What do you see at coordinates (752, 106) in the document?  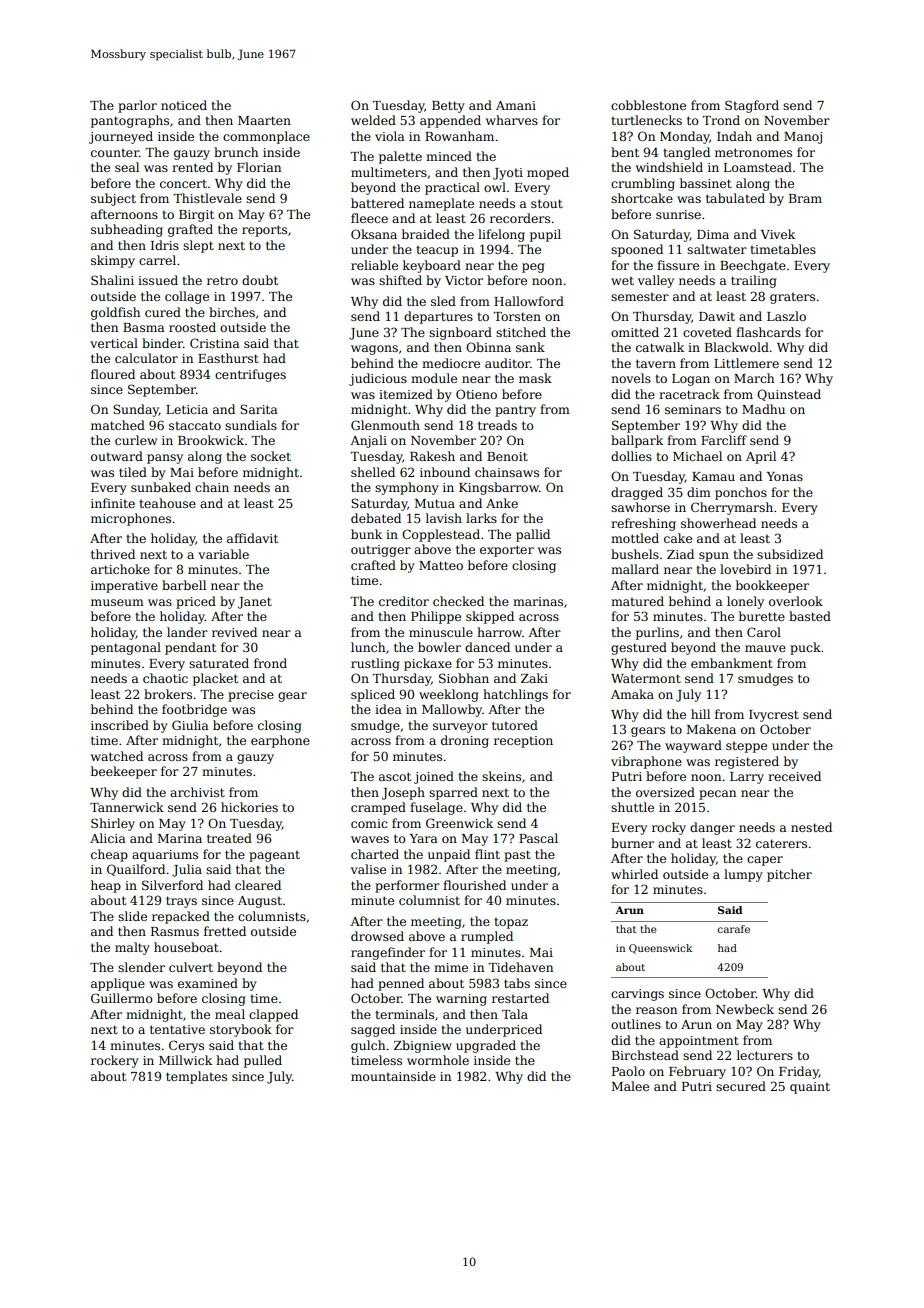 I see `Stagford` at bounding box center [752, 106].
